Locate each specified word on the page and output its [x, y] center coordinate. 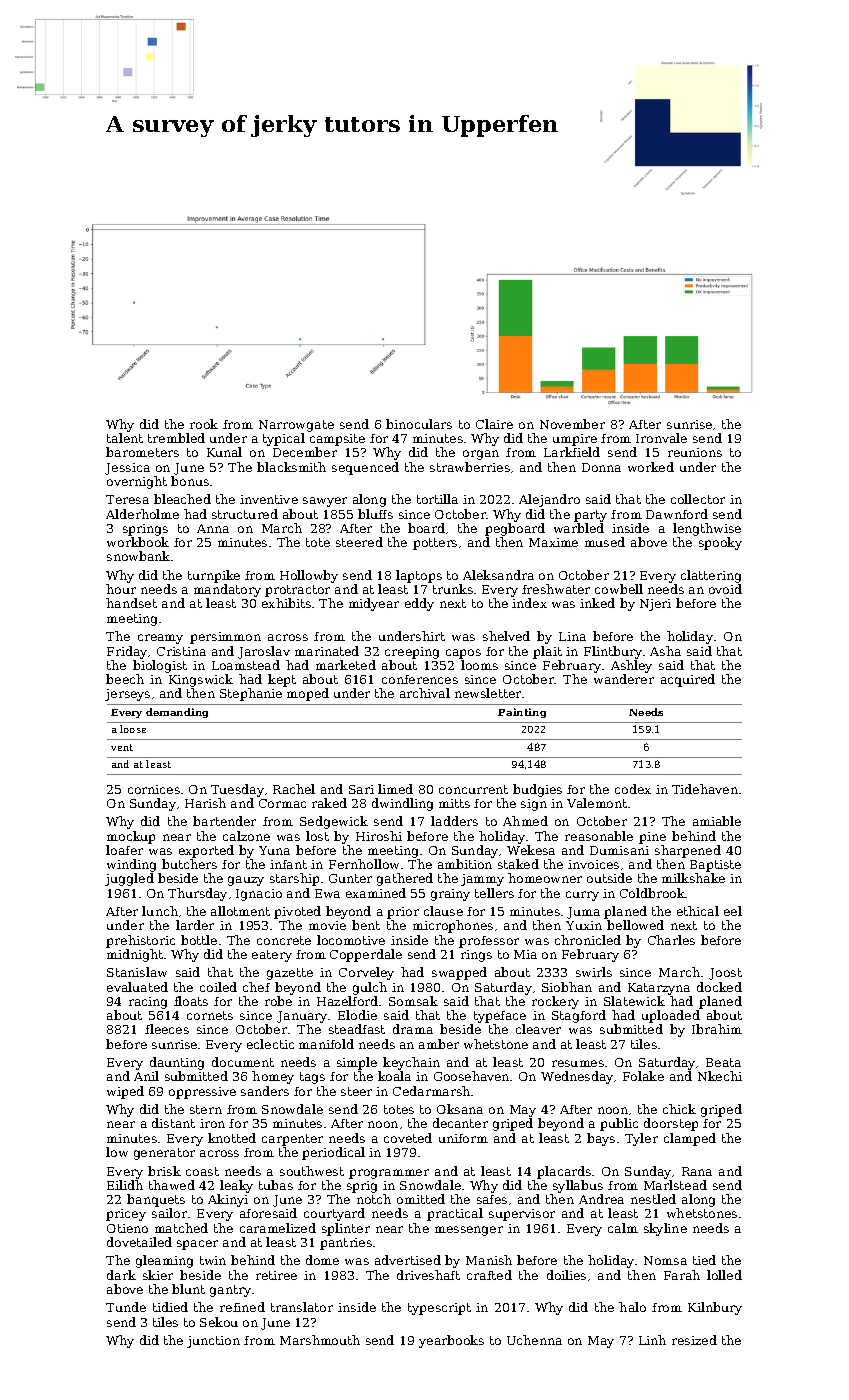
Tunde [126, 1307]
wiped [125, 1092]
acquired [688, 680]
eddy [419, 604]
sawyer [325, 502]
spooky [720, 543]
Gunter [350, 878]
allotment [240, 911]
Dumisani [619, 850]
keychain [411, 1063]
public [619, 1124]
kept [282, 680]
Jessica [127, 469]
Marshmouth [320, 1340]
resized [694, 1340]
